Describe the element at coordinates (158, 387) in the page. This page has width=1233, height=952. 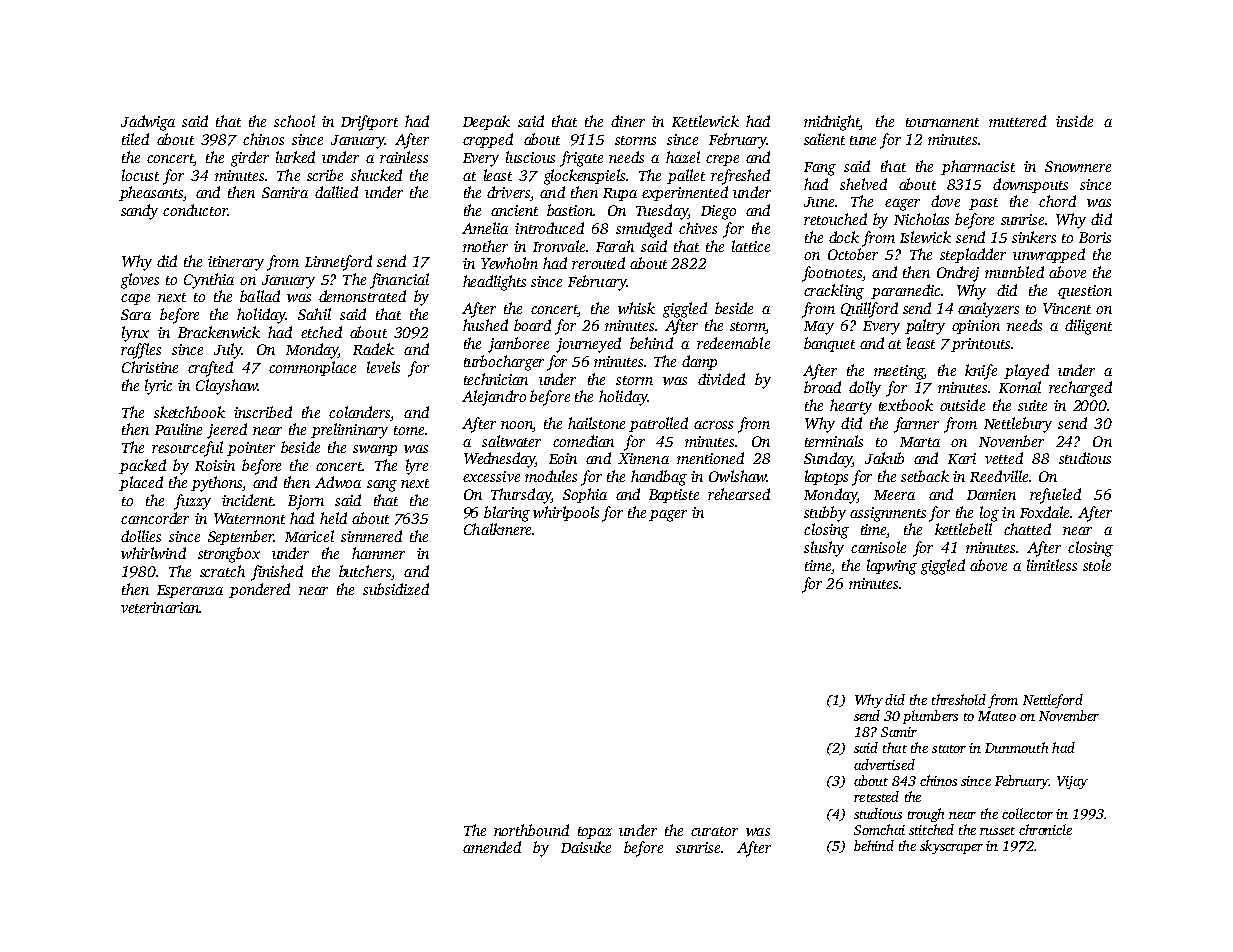
I see `lyric` at that location.
